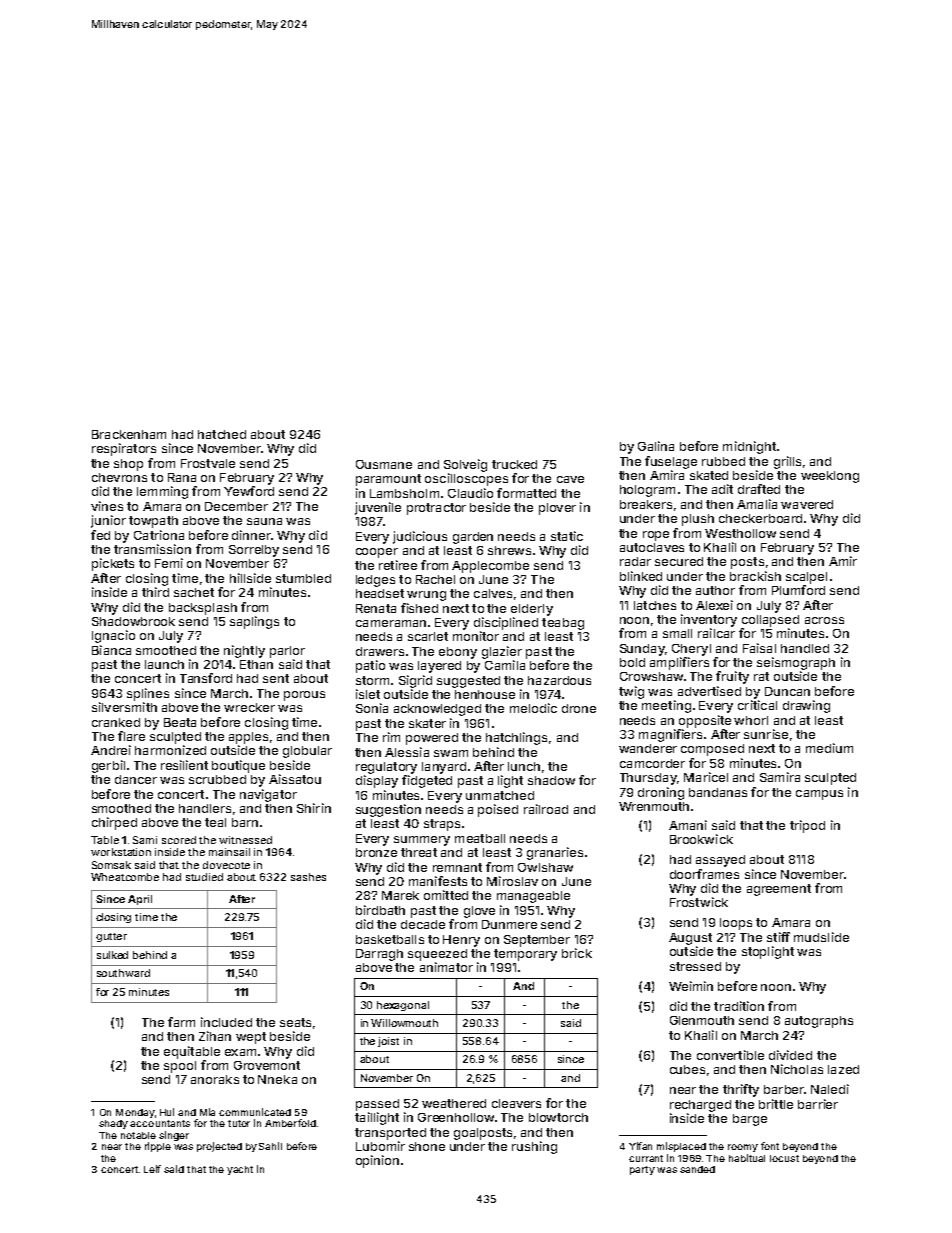 This screenshot has width=952, height=1233. I want to click on acknowledged, so click(437, 710).
